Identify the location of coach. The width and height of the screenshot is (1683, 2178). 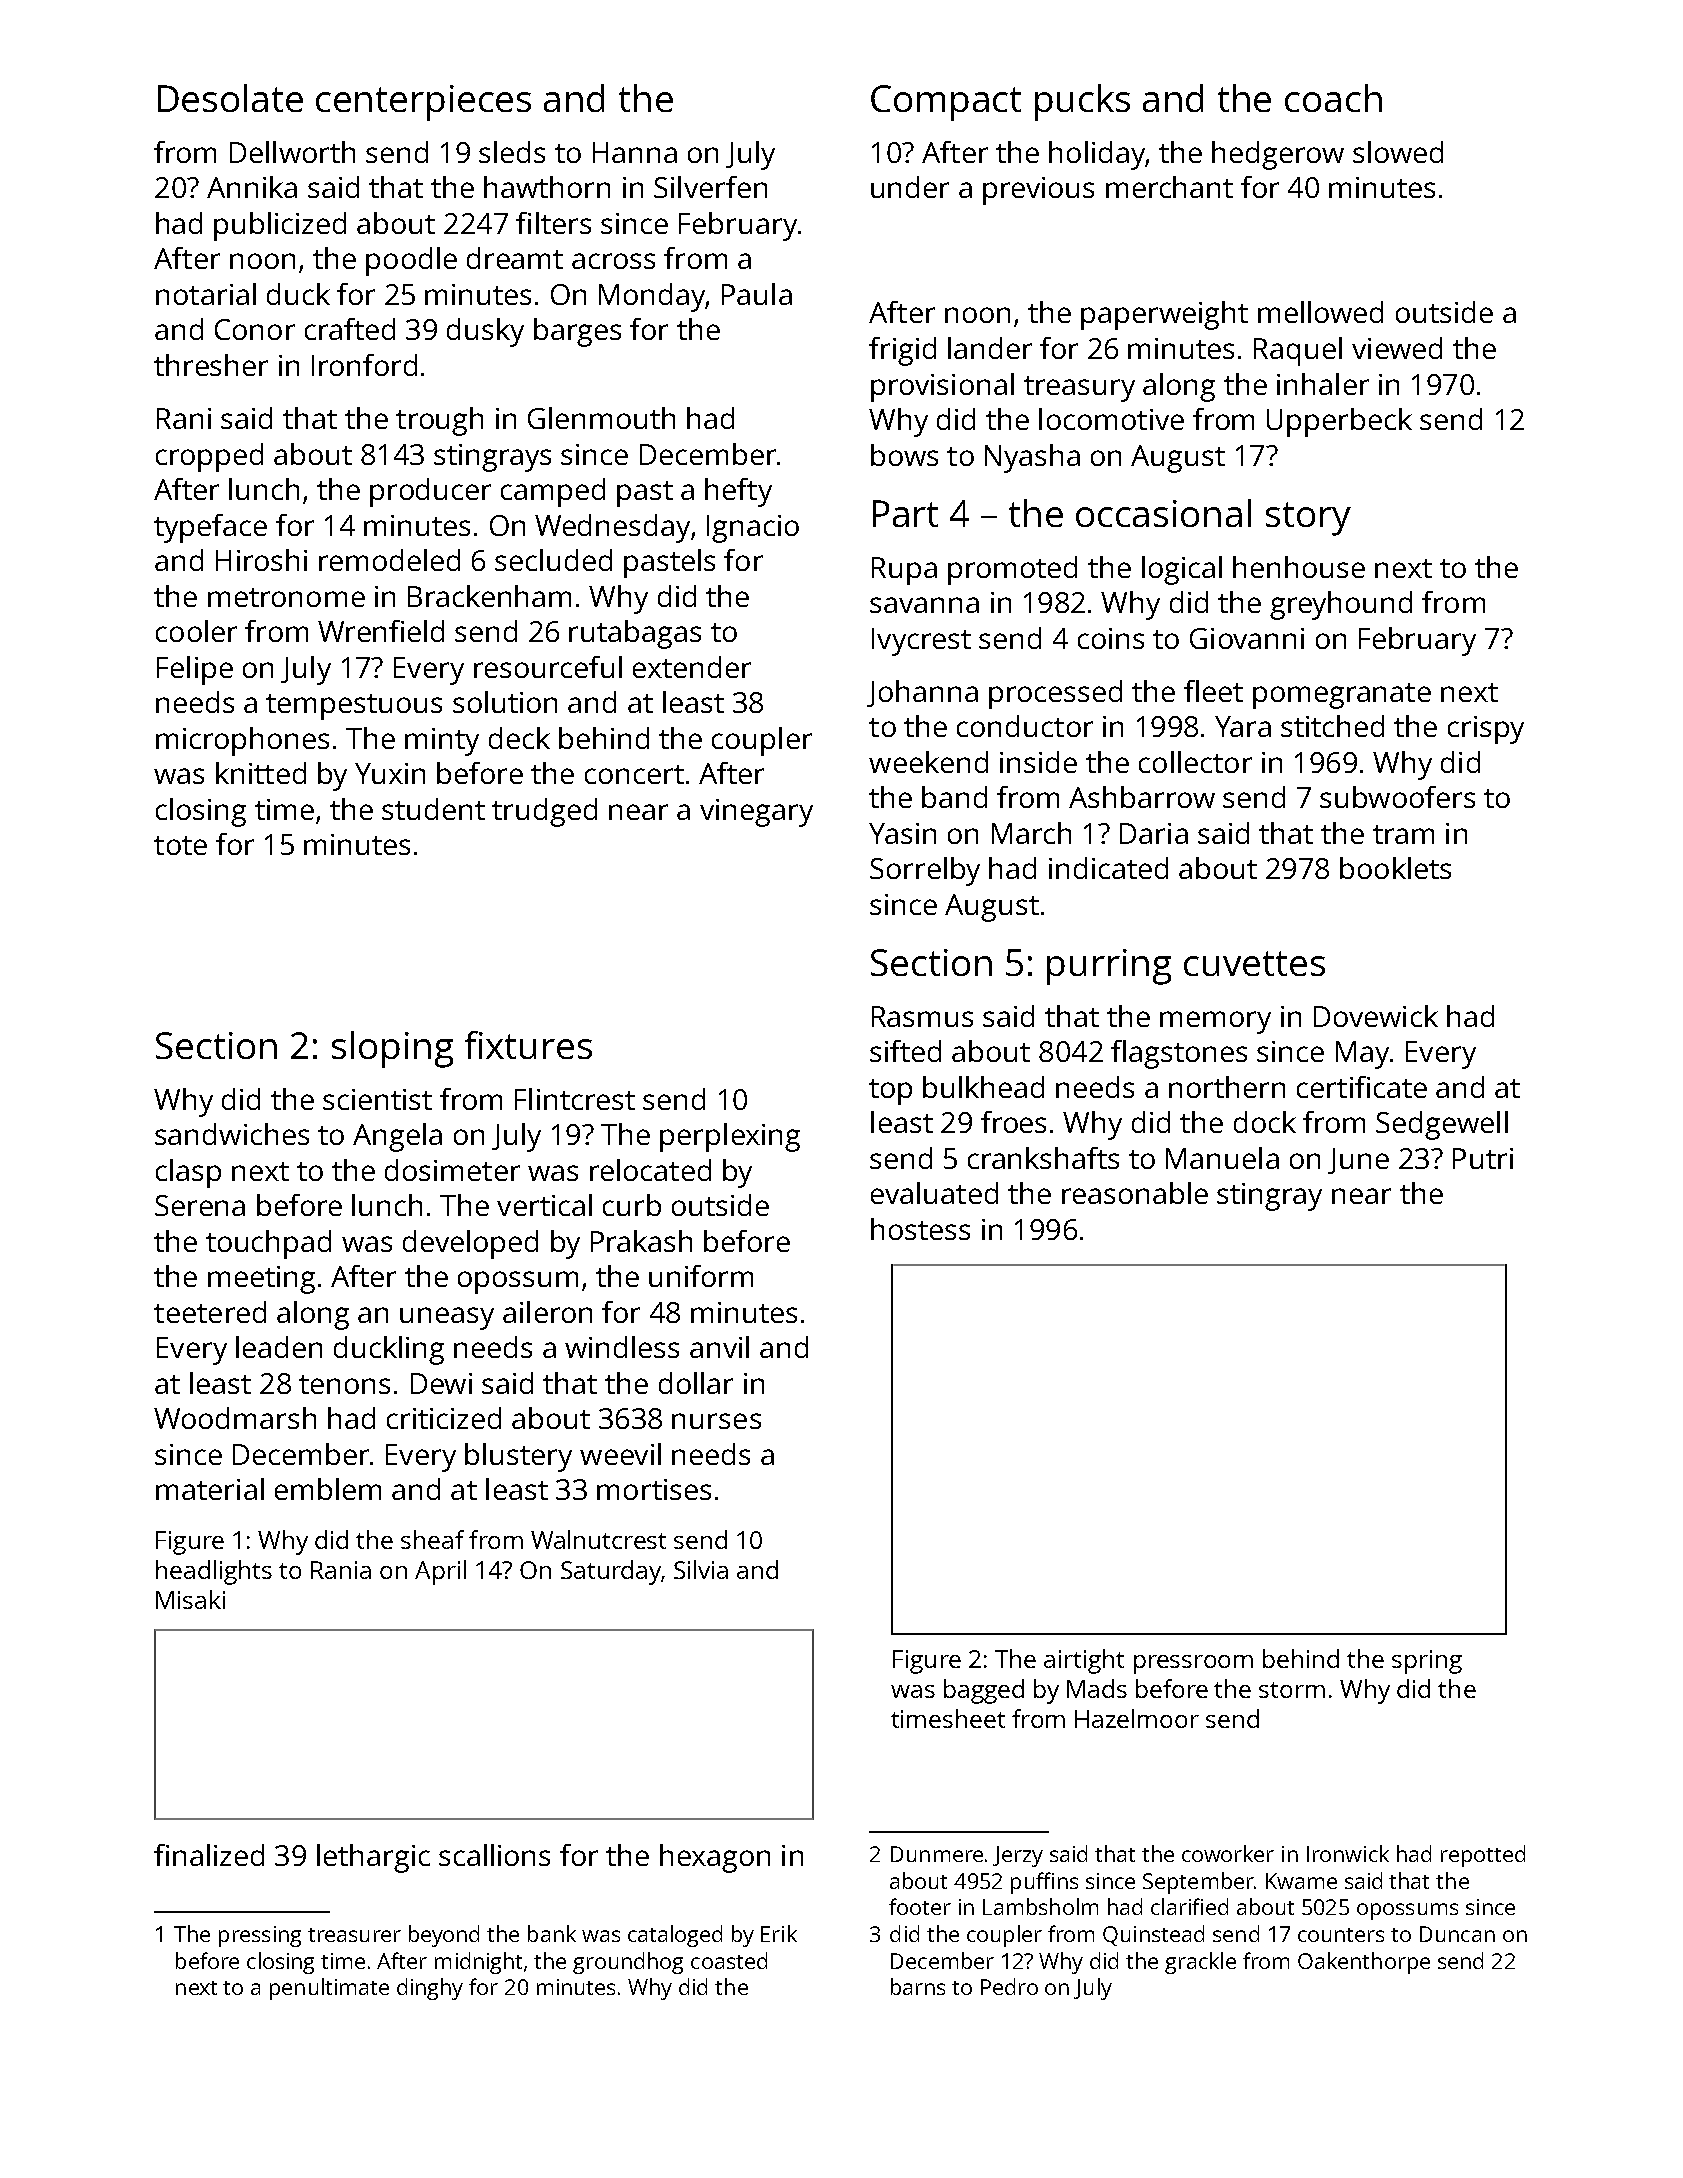
(1333, 98).
